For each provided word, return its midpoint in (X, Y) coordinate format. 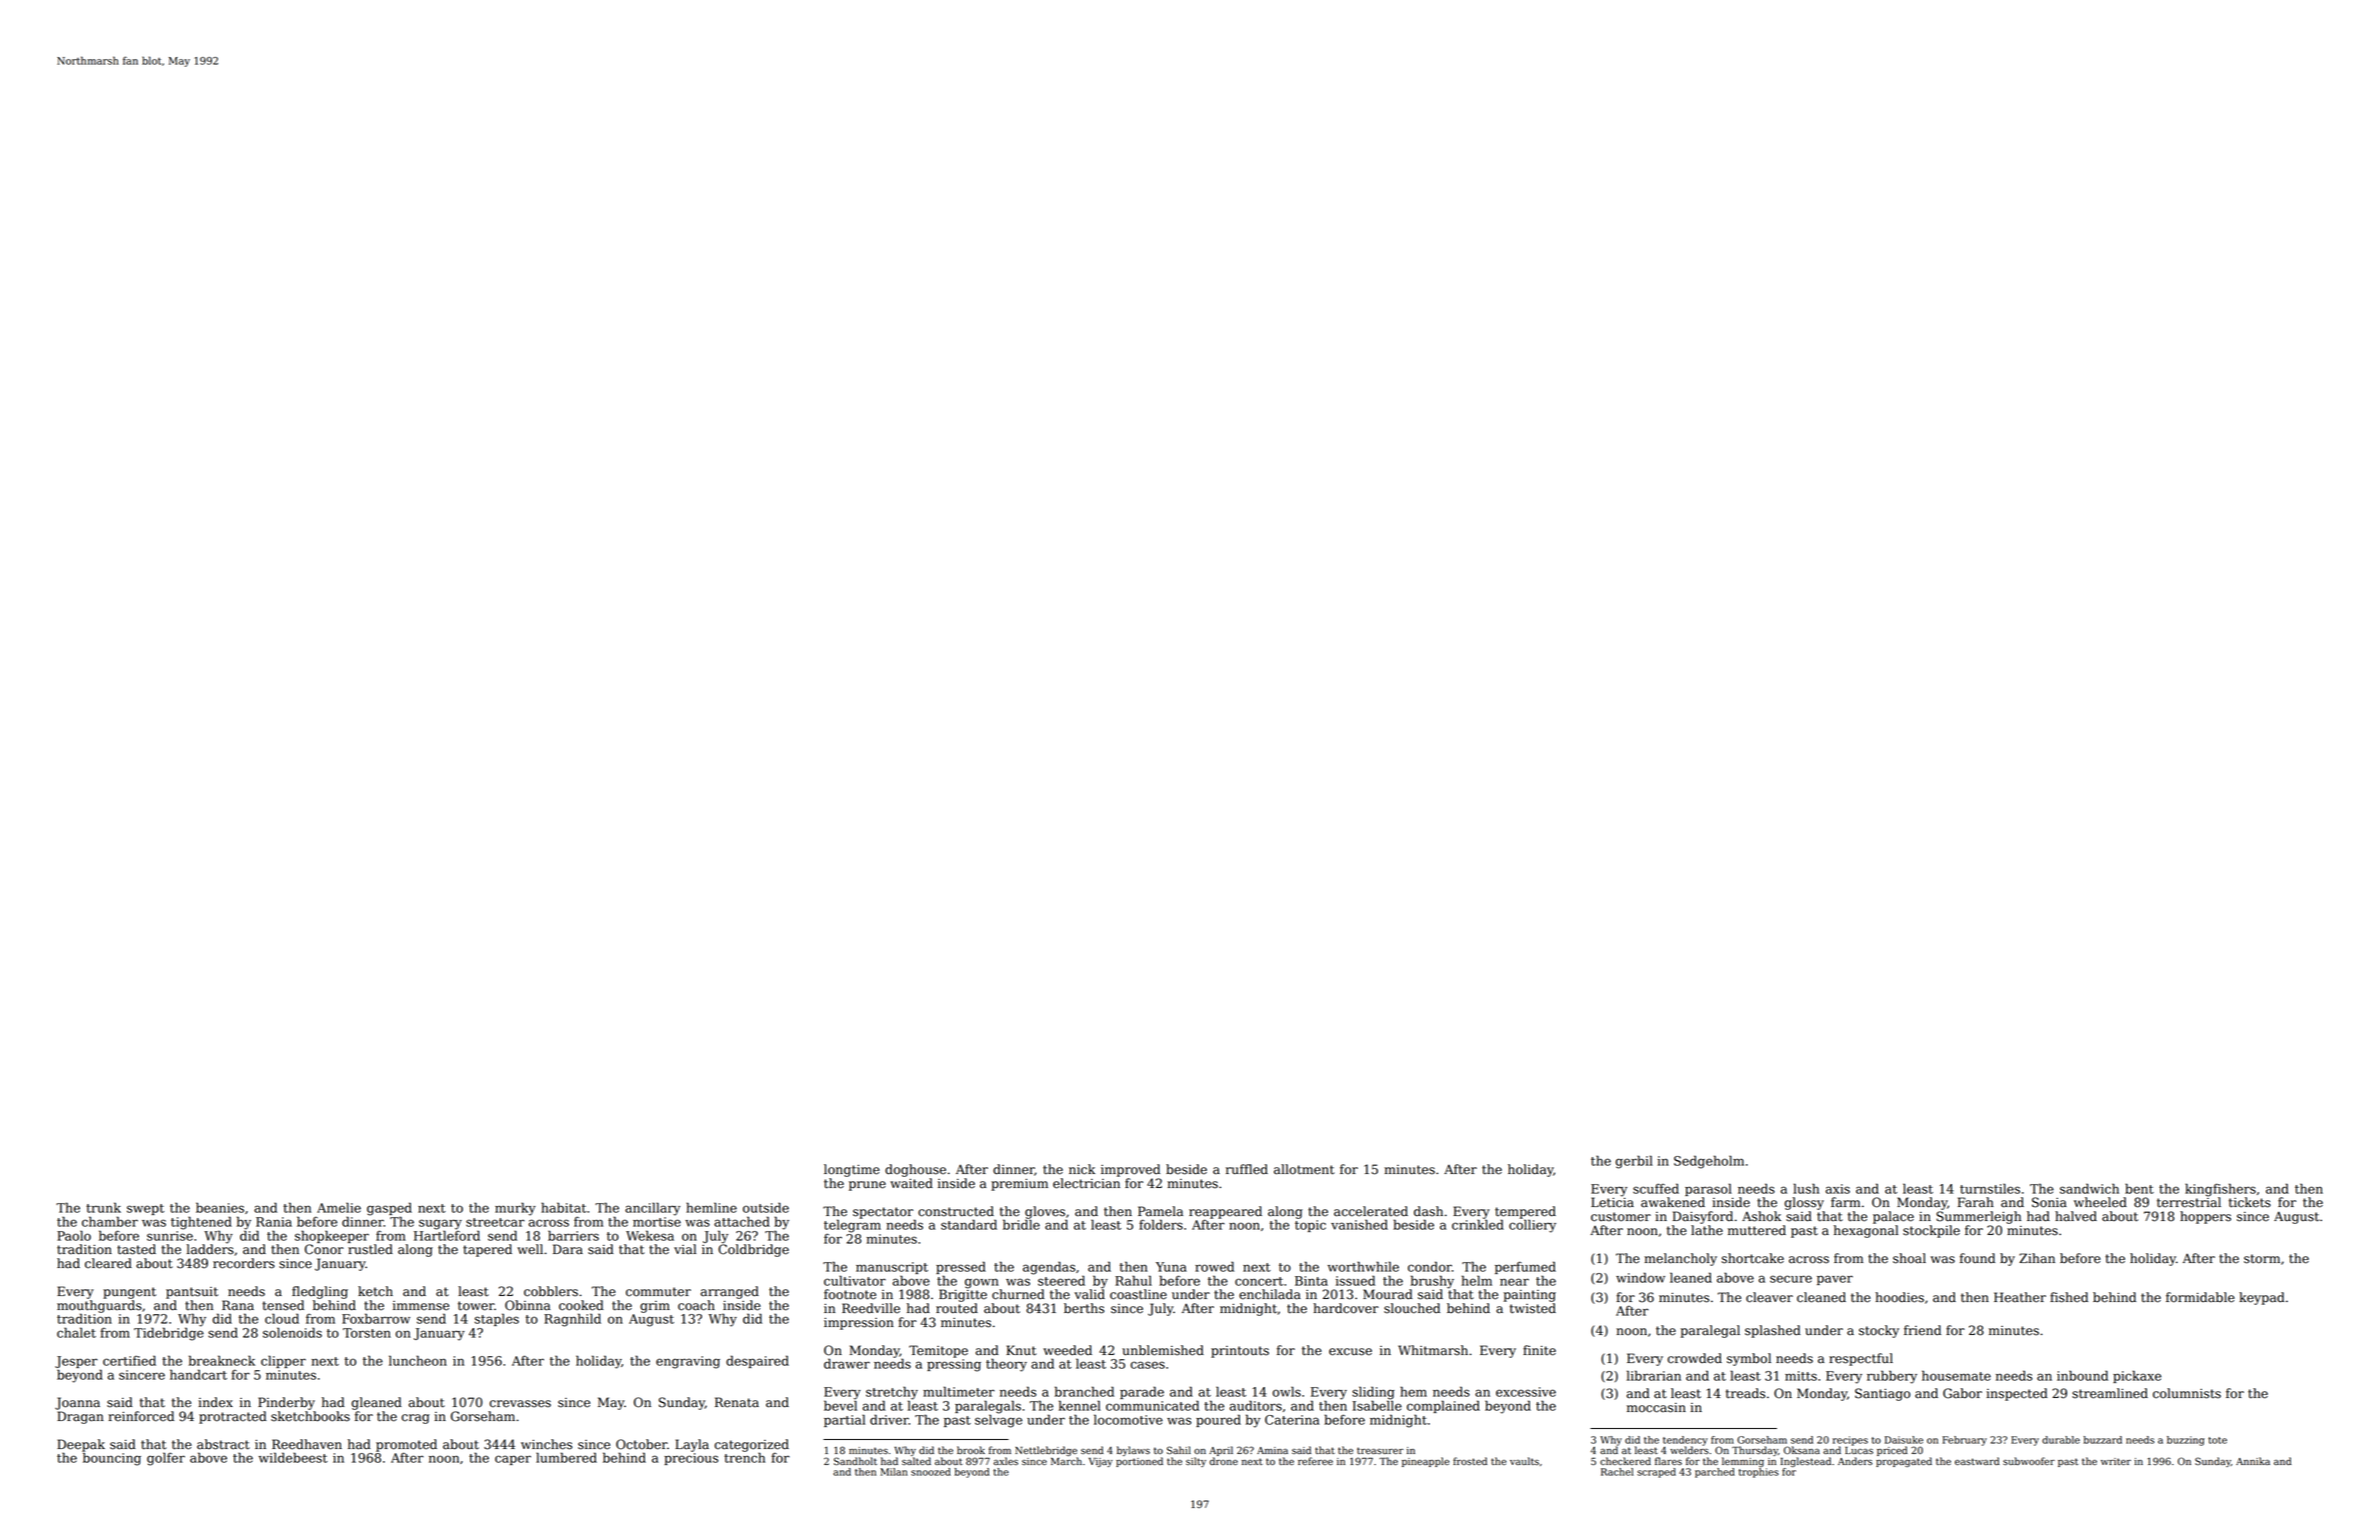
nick (1082, 1169)
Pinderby (286, 1403)
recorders (244, 1263)
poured (1218, 1420)
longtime (852, 1170)
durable (2061, 1440)
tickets (2250, 1202)
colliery (1532, 1226)
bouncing (112, 1459)
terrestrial (2189, 1202)
